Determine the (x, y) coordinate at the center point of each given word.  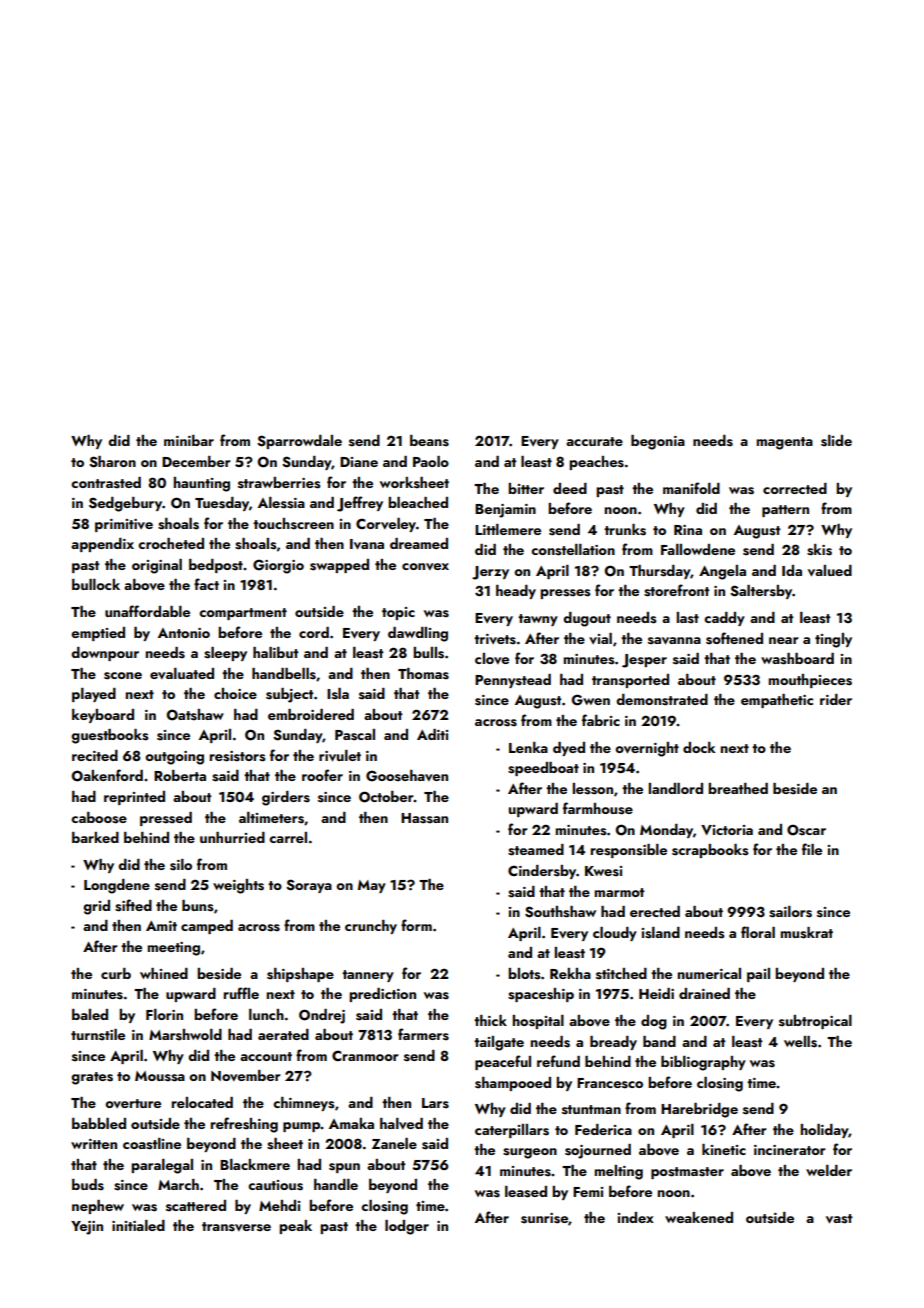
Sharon (112, 462)
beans (429, 441)
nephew (98, 1207)
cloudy (615, 934)
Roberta (180, 775)
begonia (658, 442)
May (372, 886)
